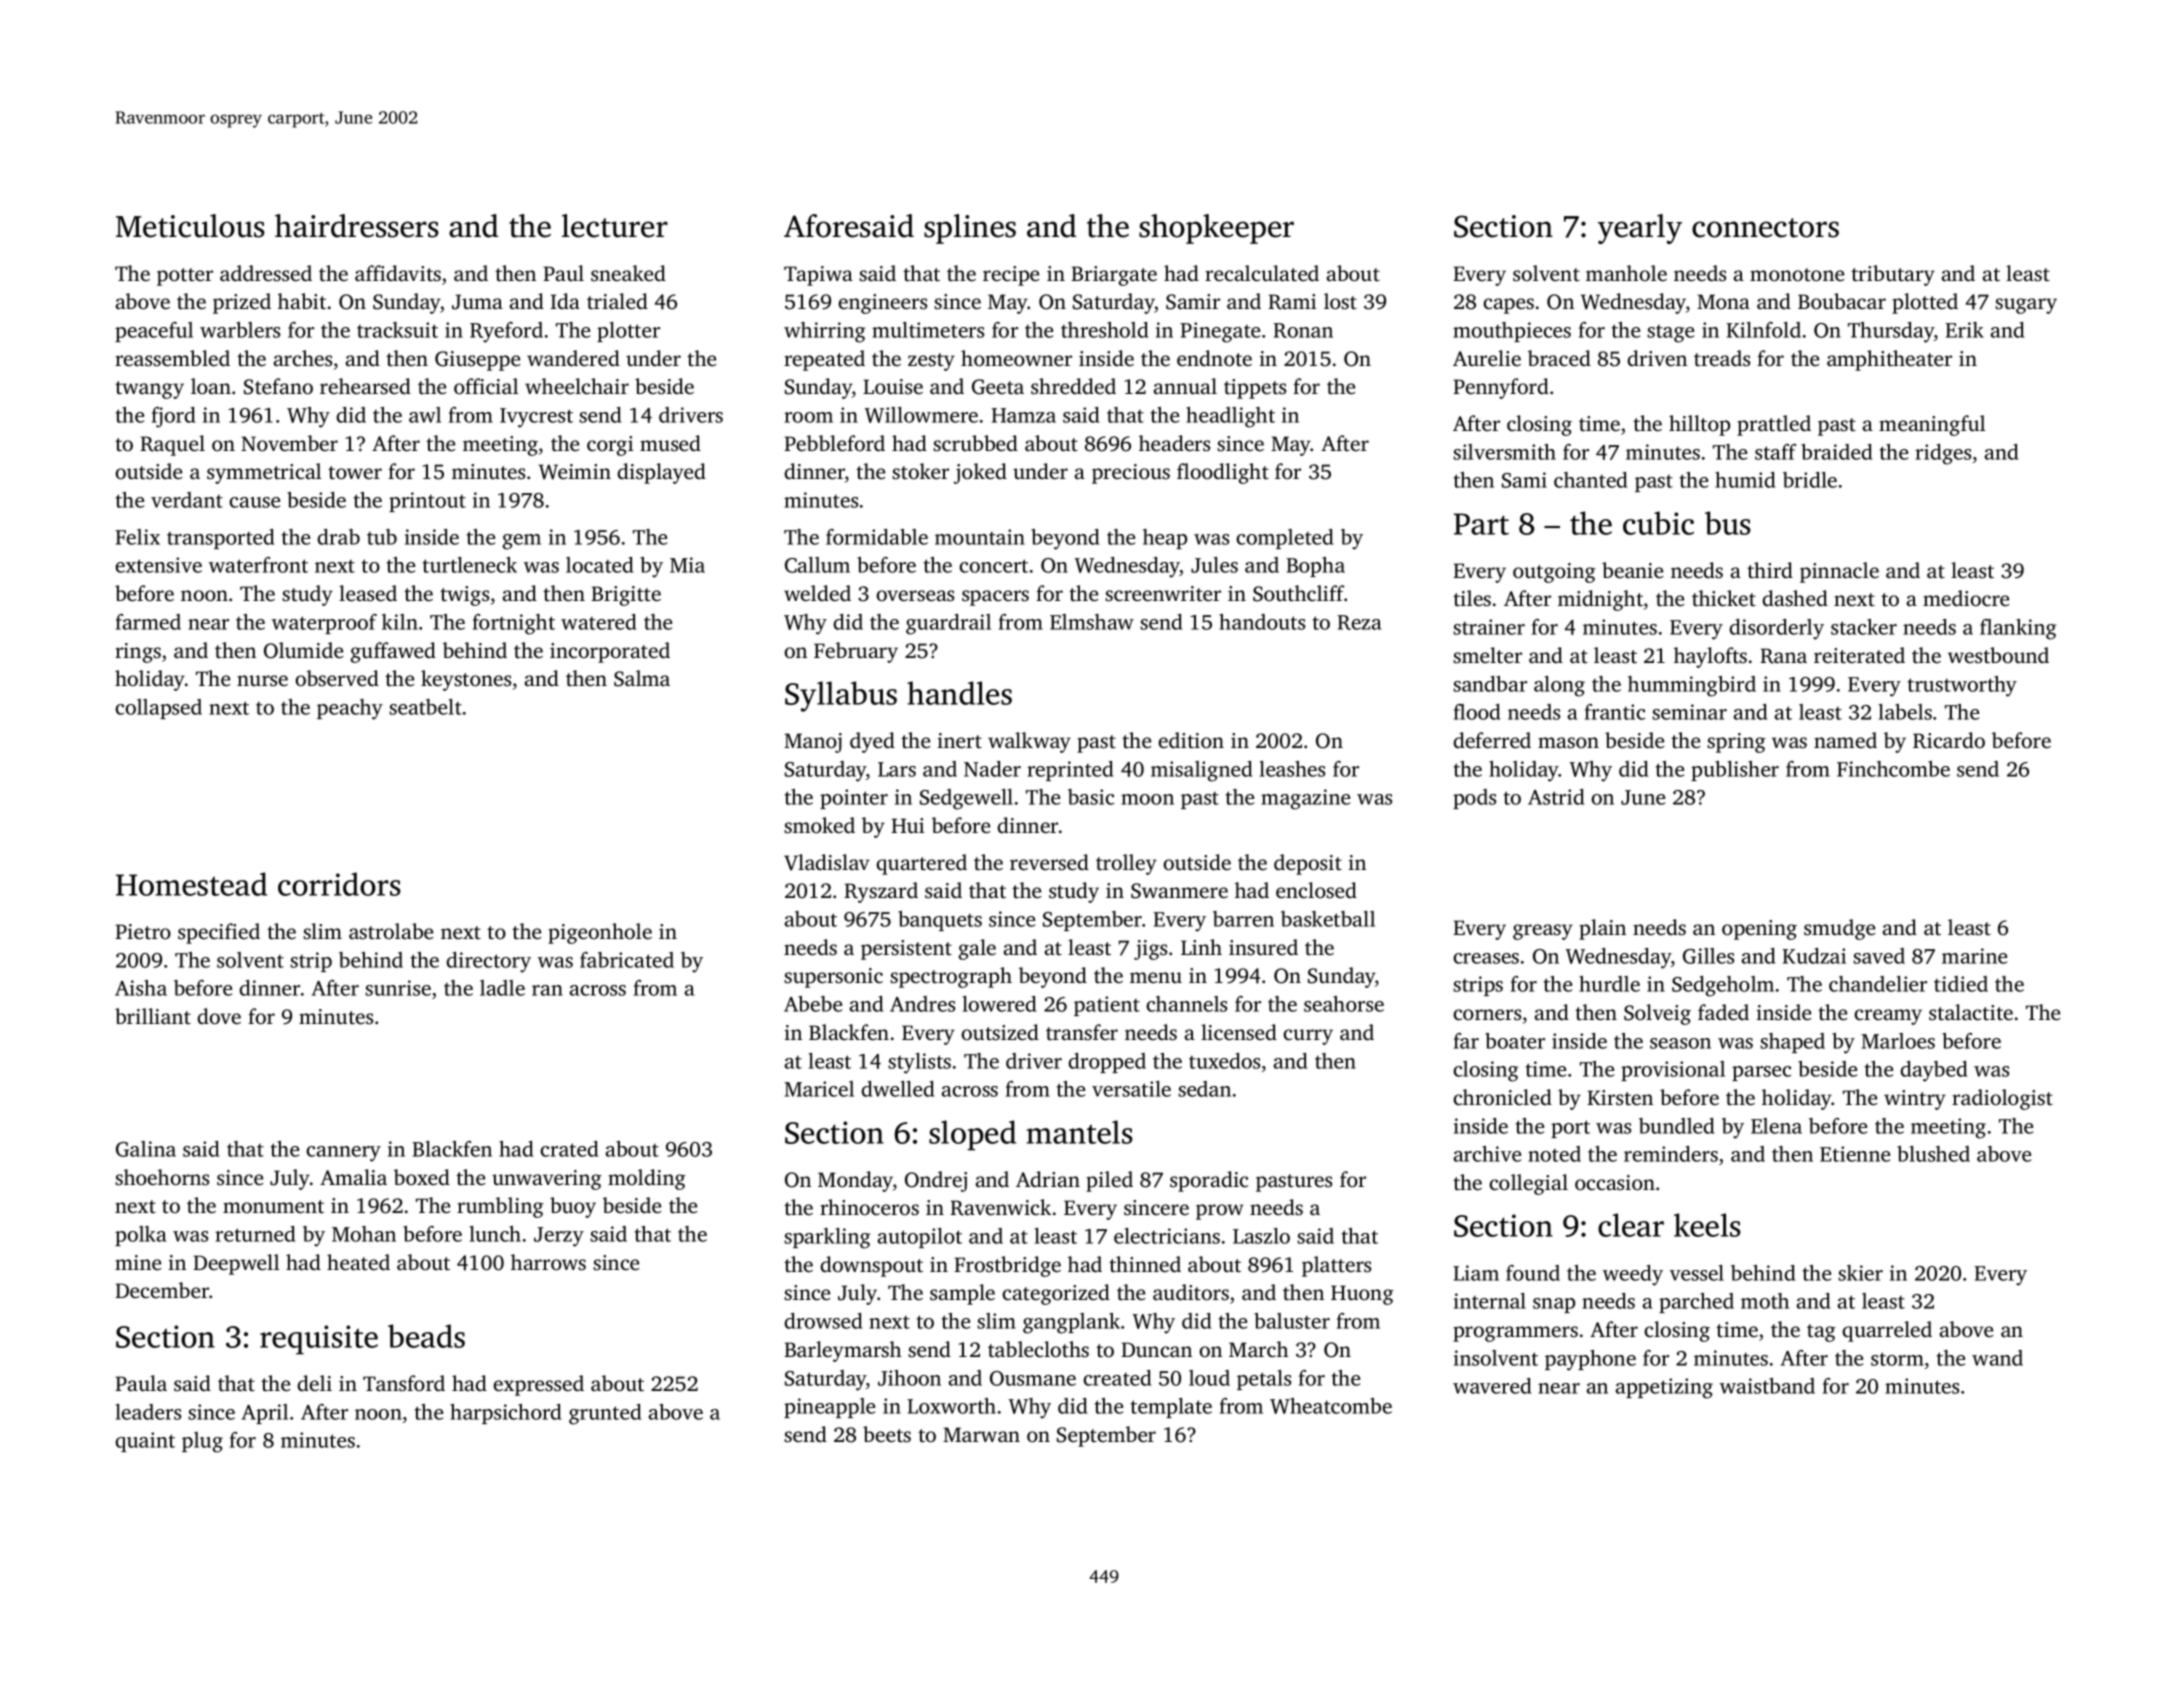 The image size is (2178, 1683). I want to click on habit, so click(302, 301).
